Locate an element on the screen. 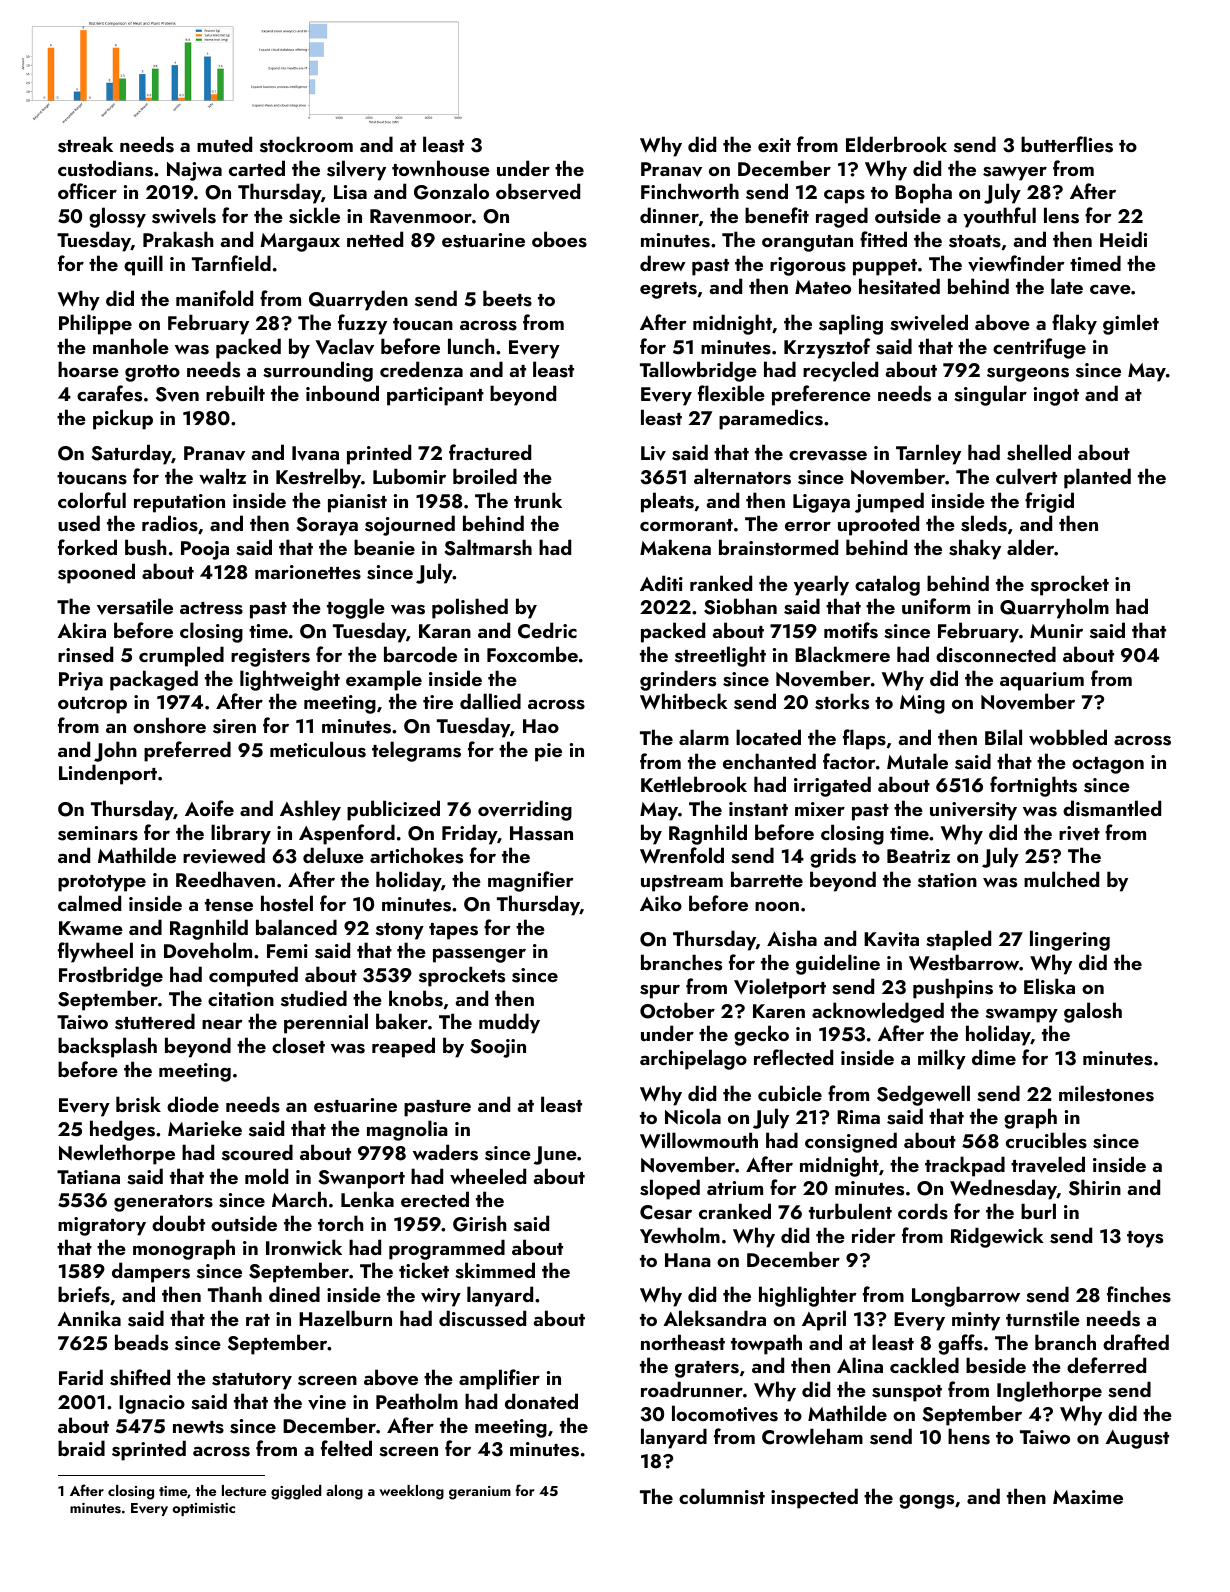 This screenshot has width=1230, height=1592. ingot is located at coordinates (1056, 396).
